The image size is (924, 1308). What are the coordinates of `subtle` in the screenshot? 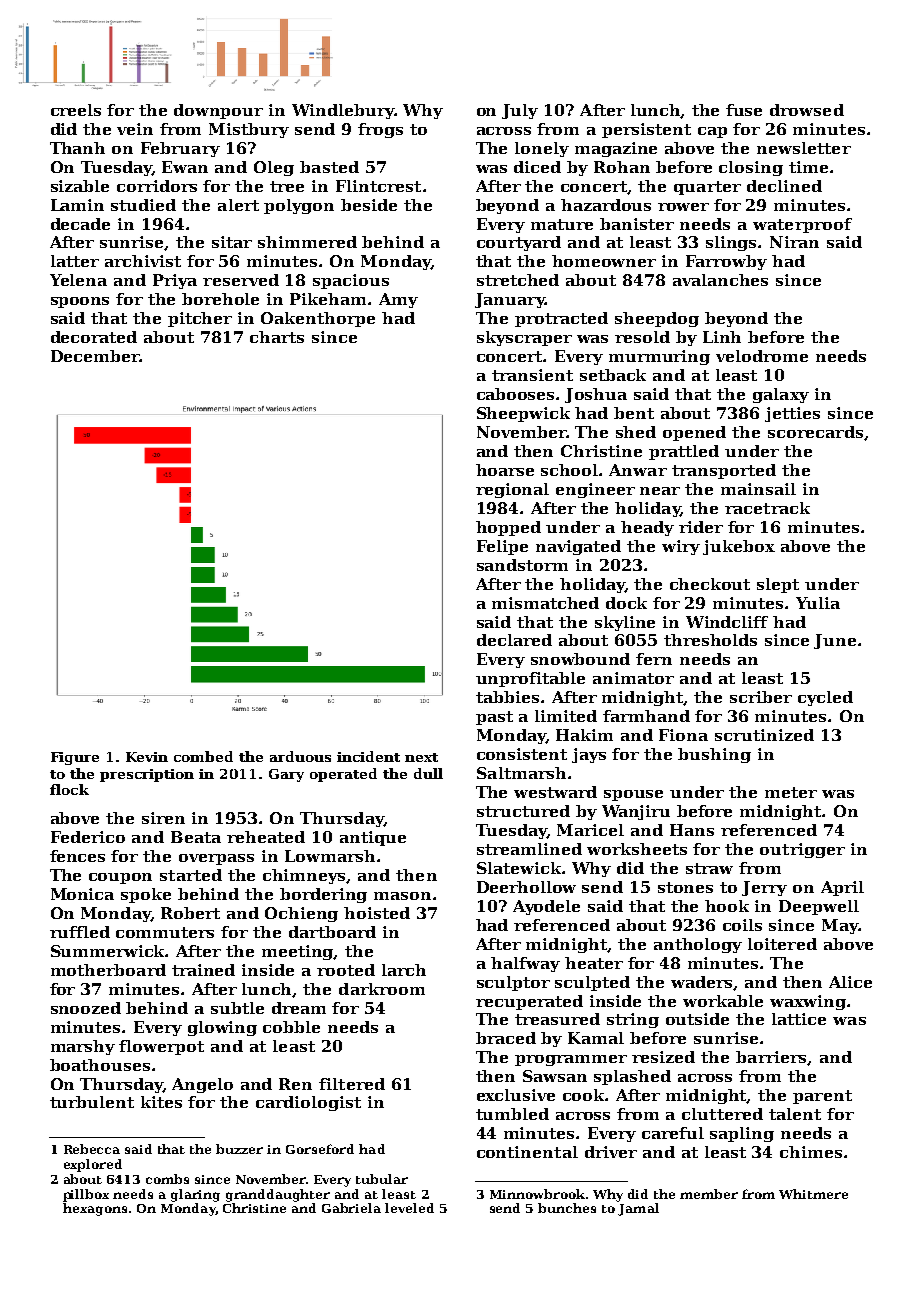 It's located at (237, 1008).
